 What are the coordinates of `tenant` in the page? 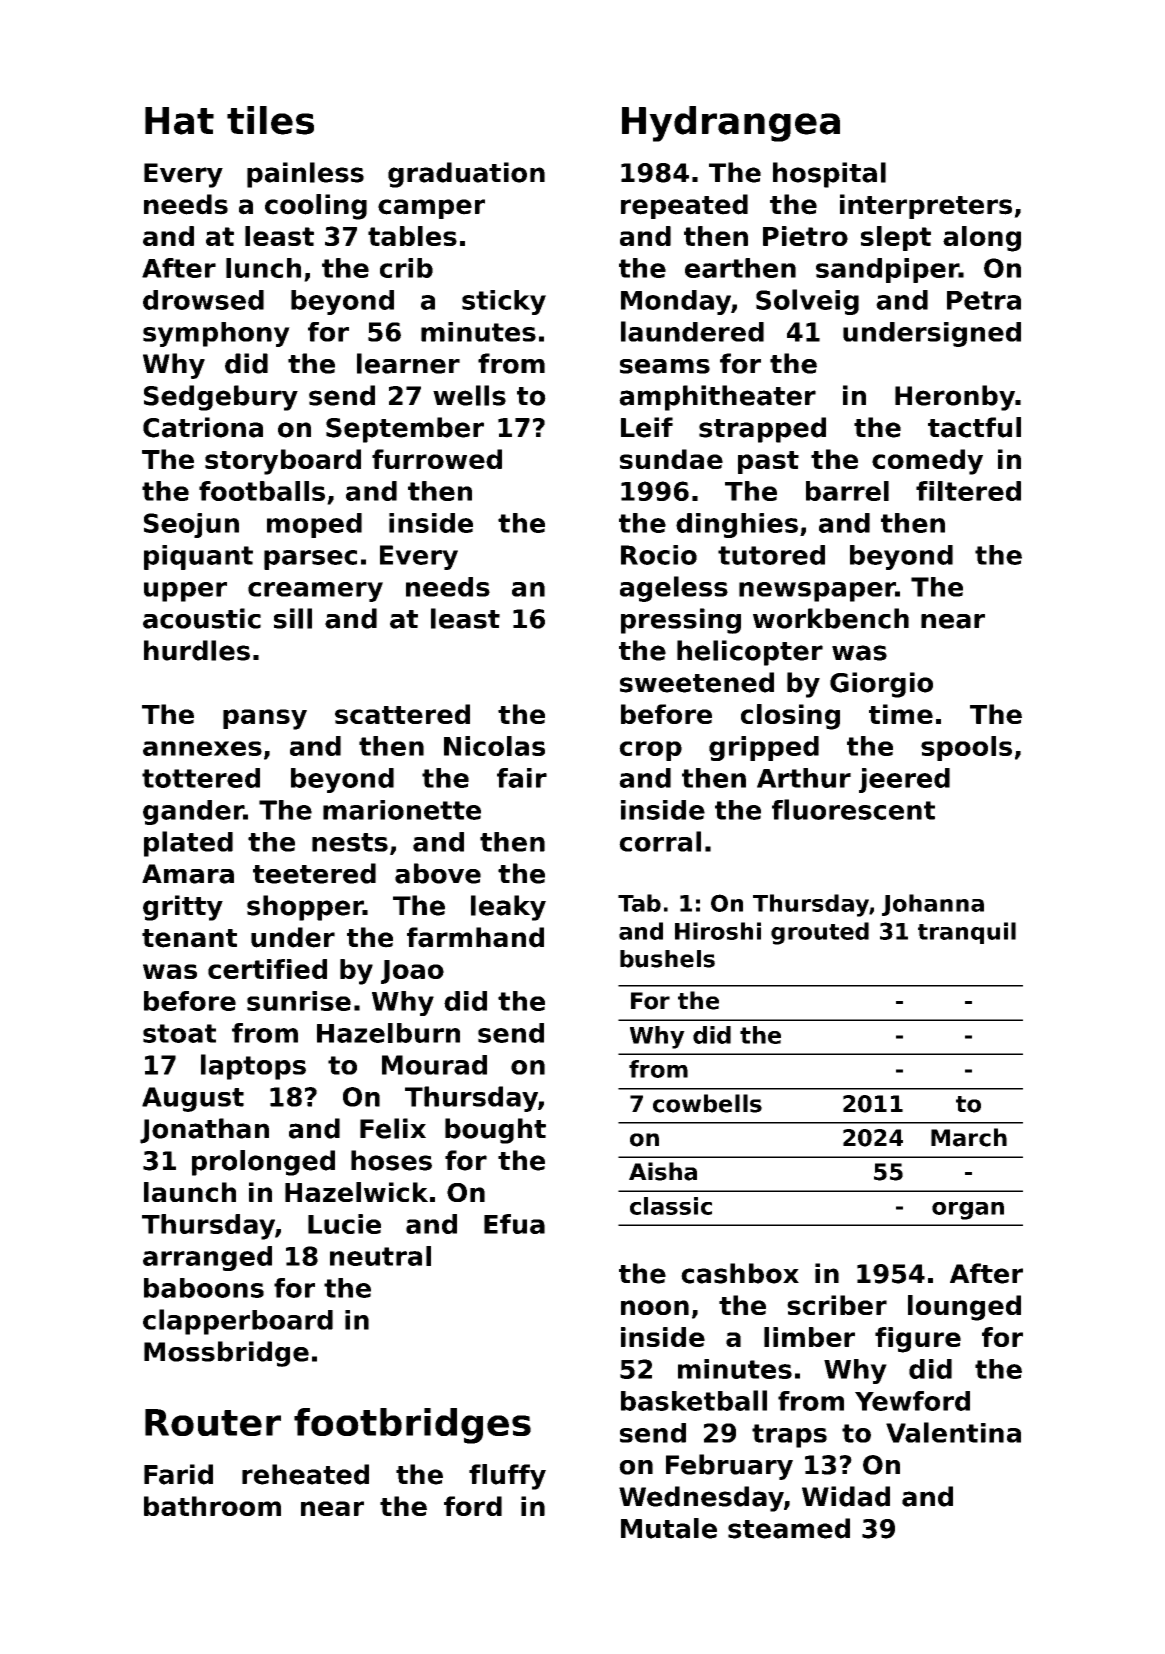 It's located at (189, 938).
